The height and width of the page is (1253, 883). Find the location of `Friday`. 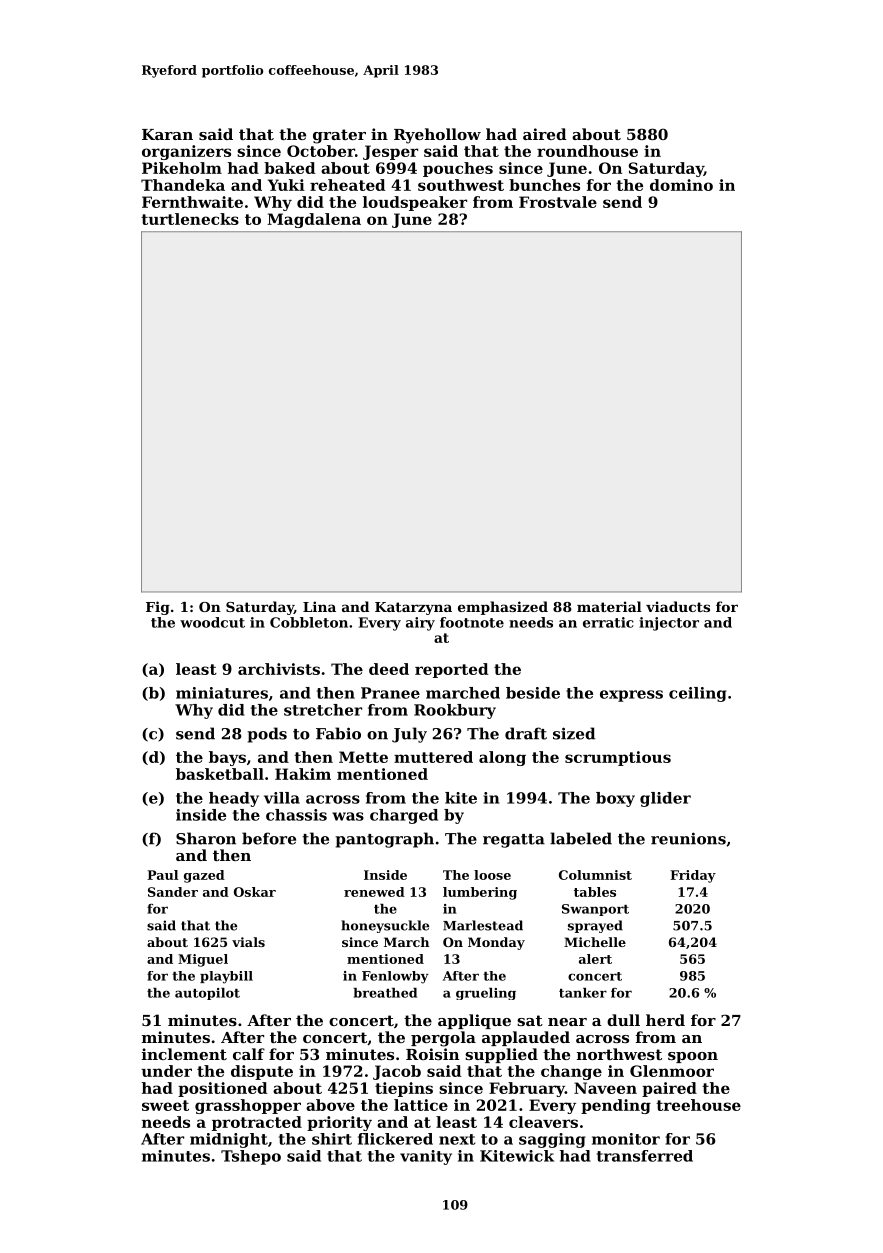

Friday is located at coordinates (693, 876).
